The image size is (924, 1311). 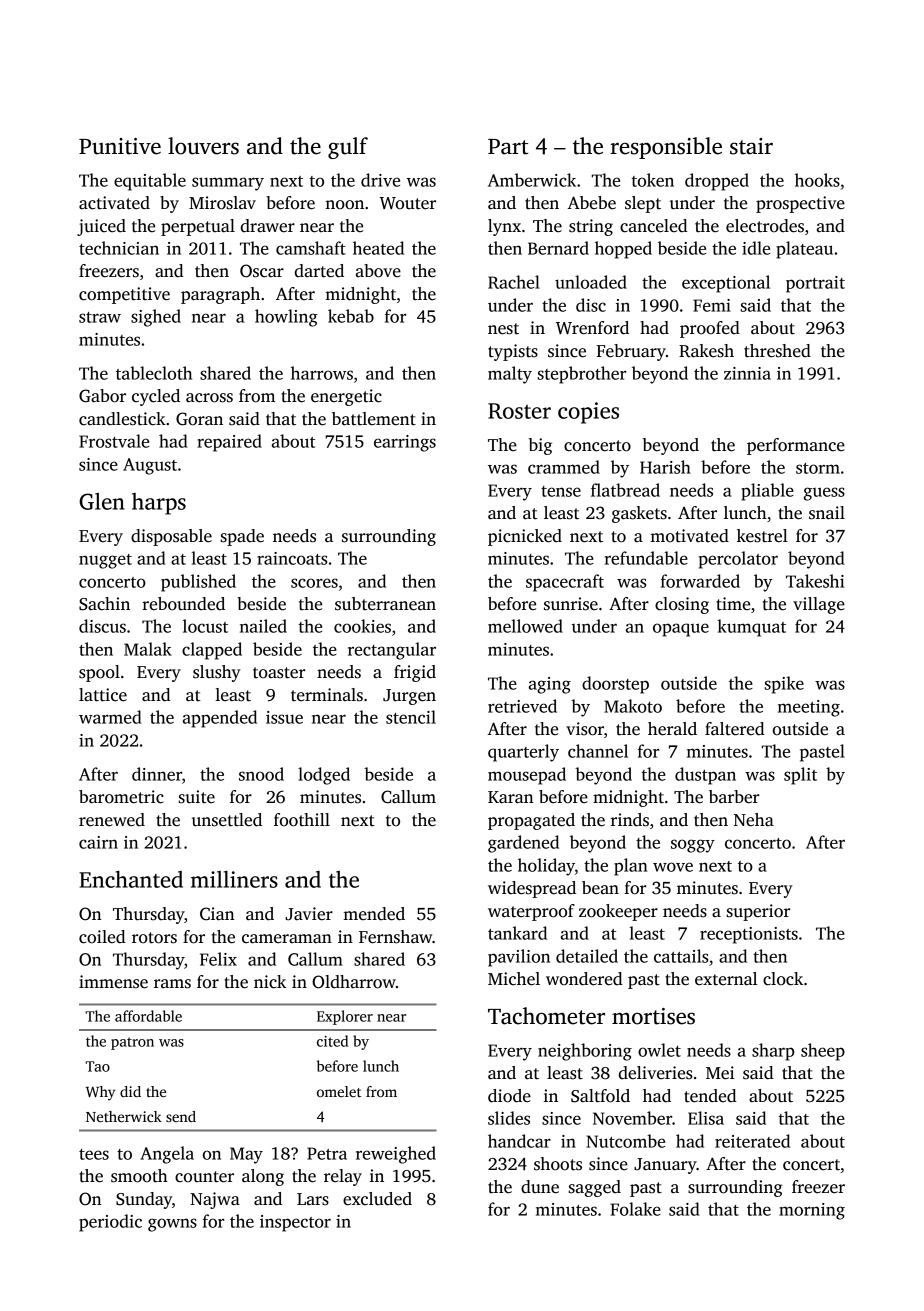 What do you see at coordinates (215, 1200) in the page?
I see `Najwa` at bounding box center [215, 1200].
